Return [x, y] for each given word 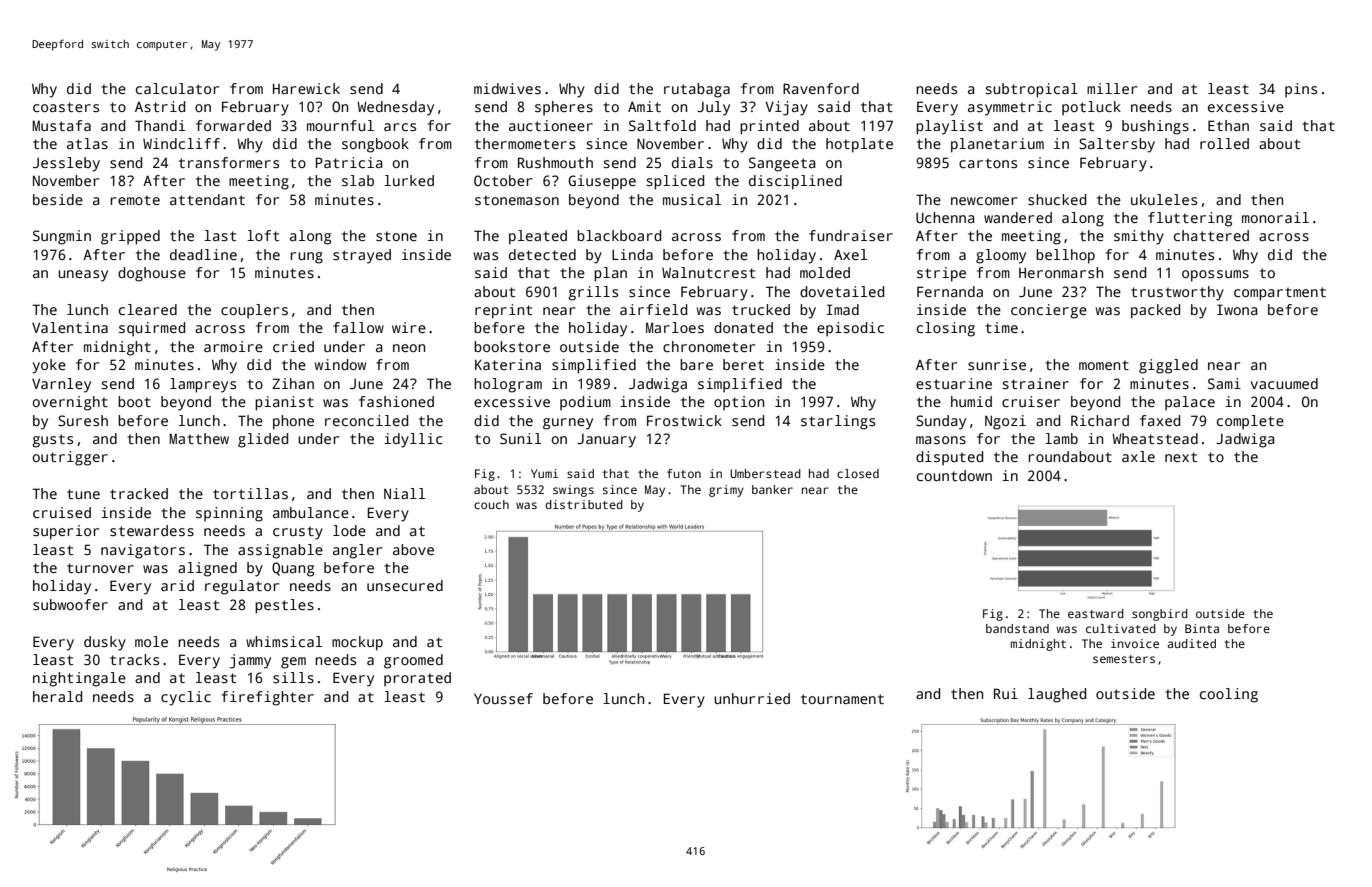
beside [58, 199]
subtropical [1031, 90]
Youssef [503, 698]
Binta [1202, 628]
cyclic [186, 698]
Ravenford [821, 88]
